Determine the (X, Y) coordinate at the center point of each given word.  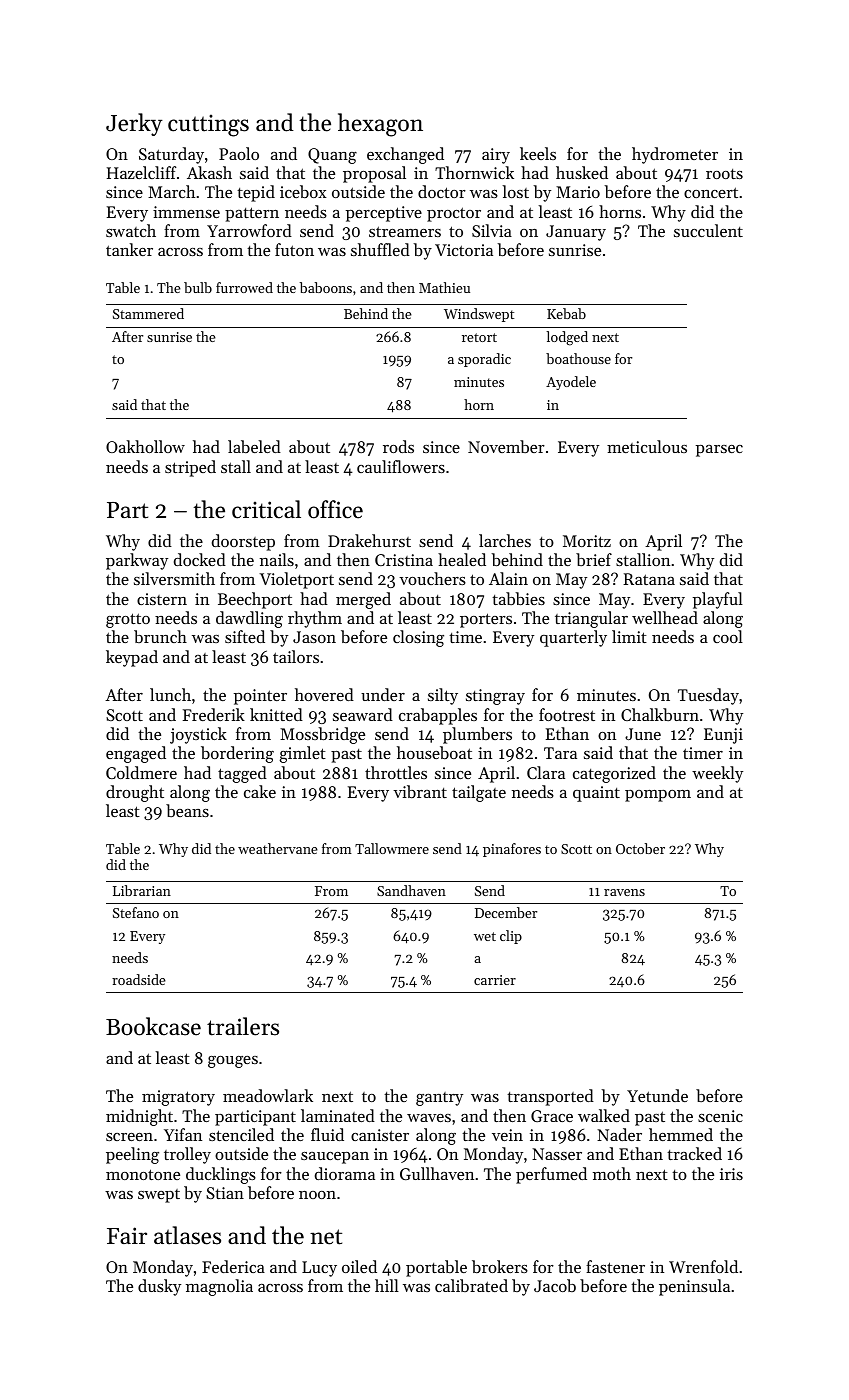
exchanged (405, 155)
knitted (276, 714)
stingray (495, 697)
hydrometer (675, 155)
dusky (159, 1287)
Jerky (134, 124)
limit (629, 636)
